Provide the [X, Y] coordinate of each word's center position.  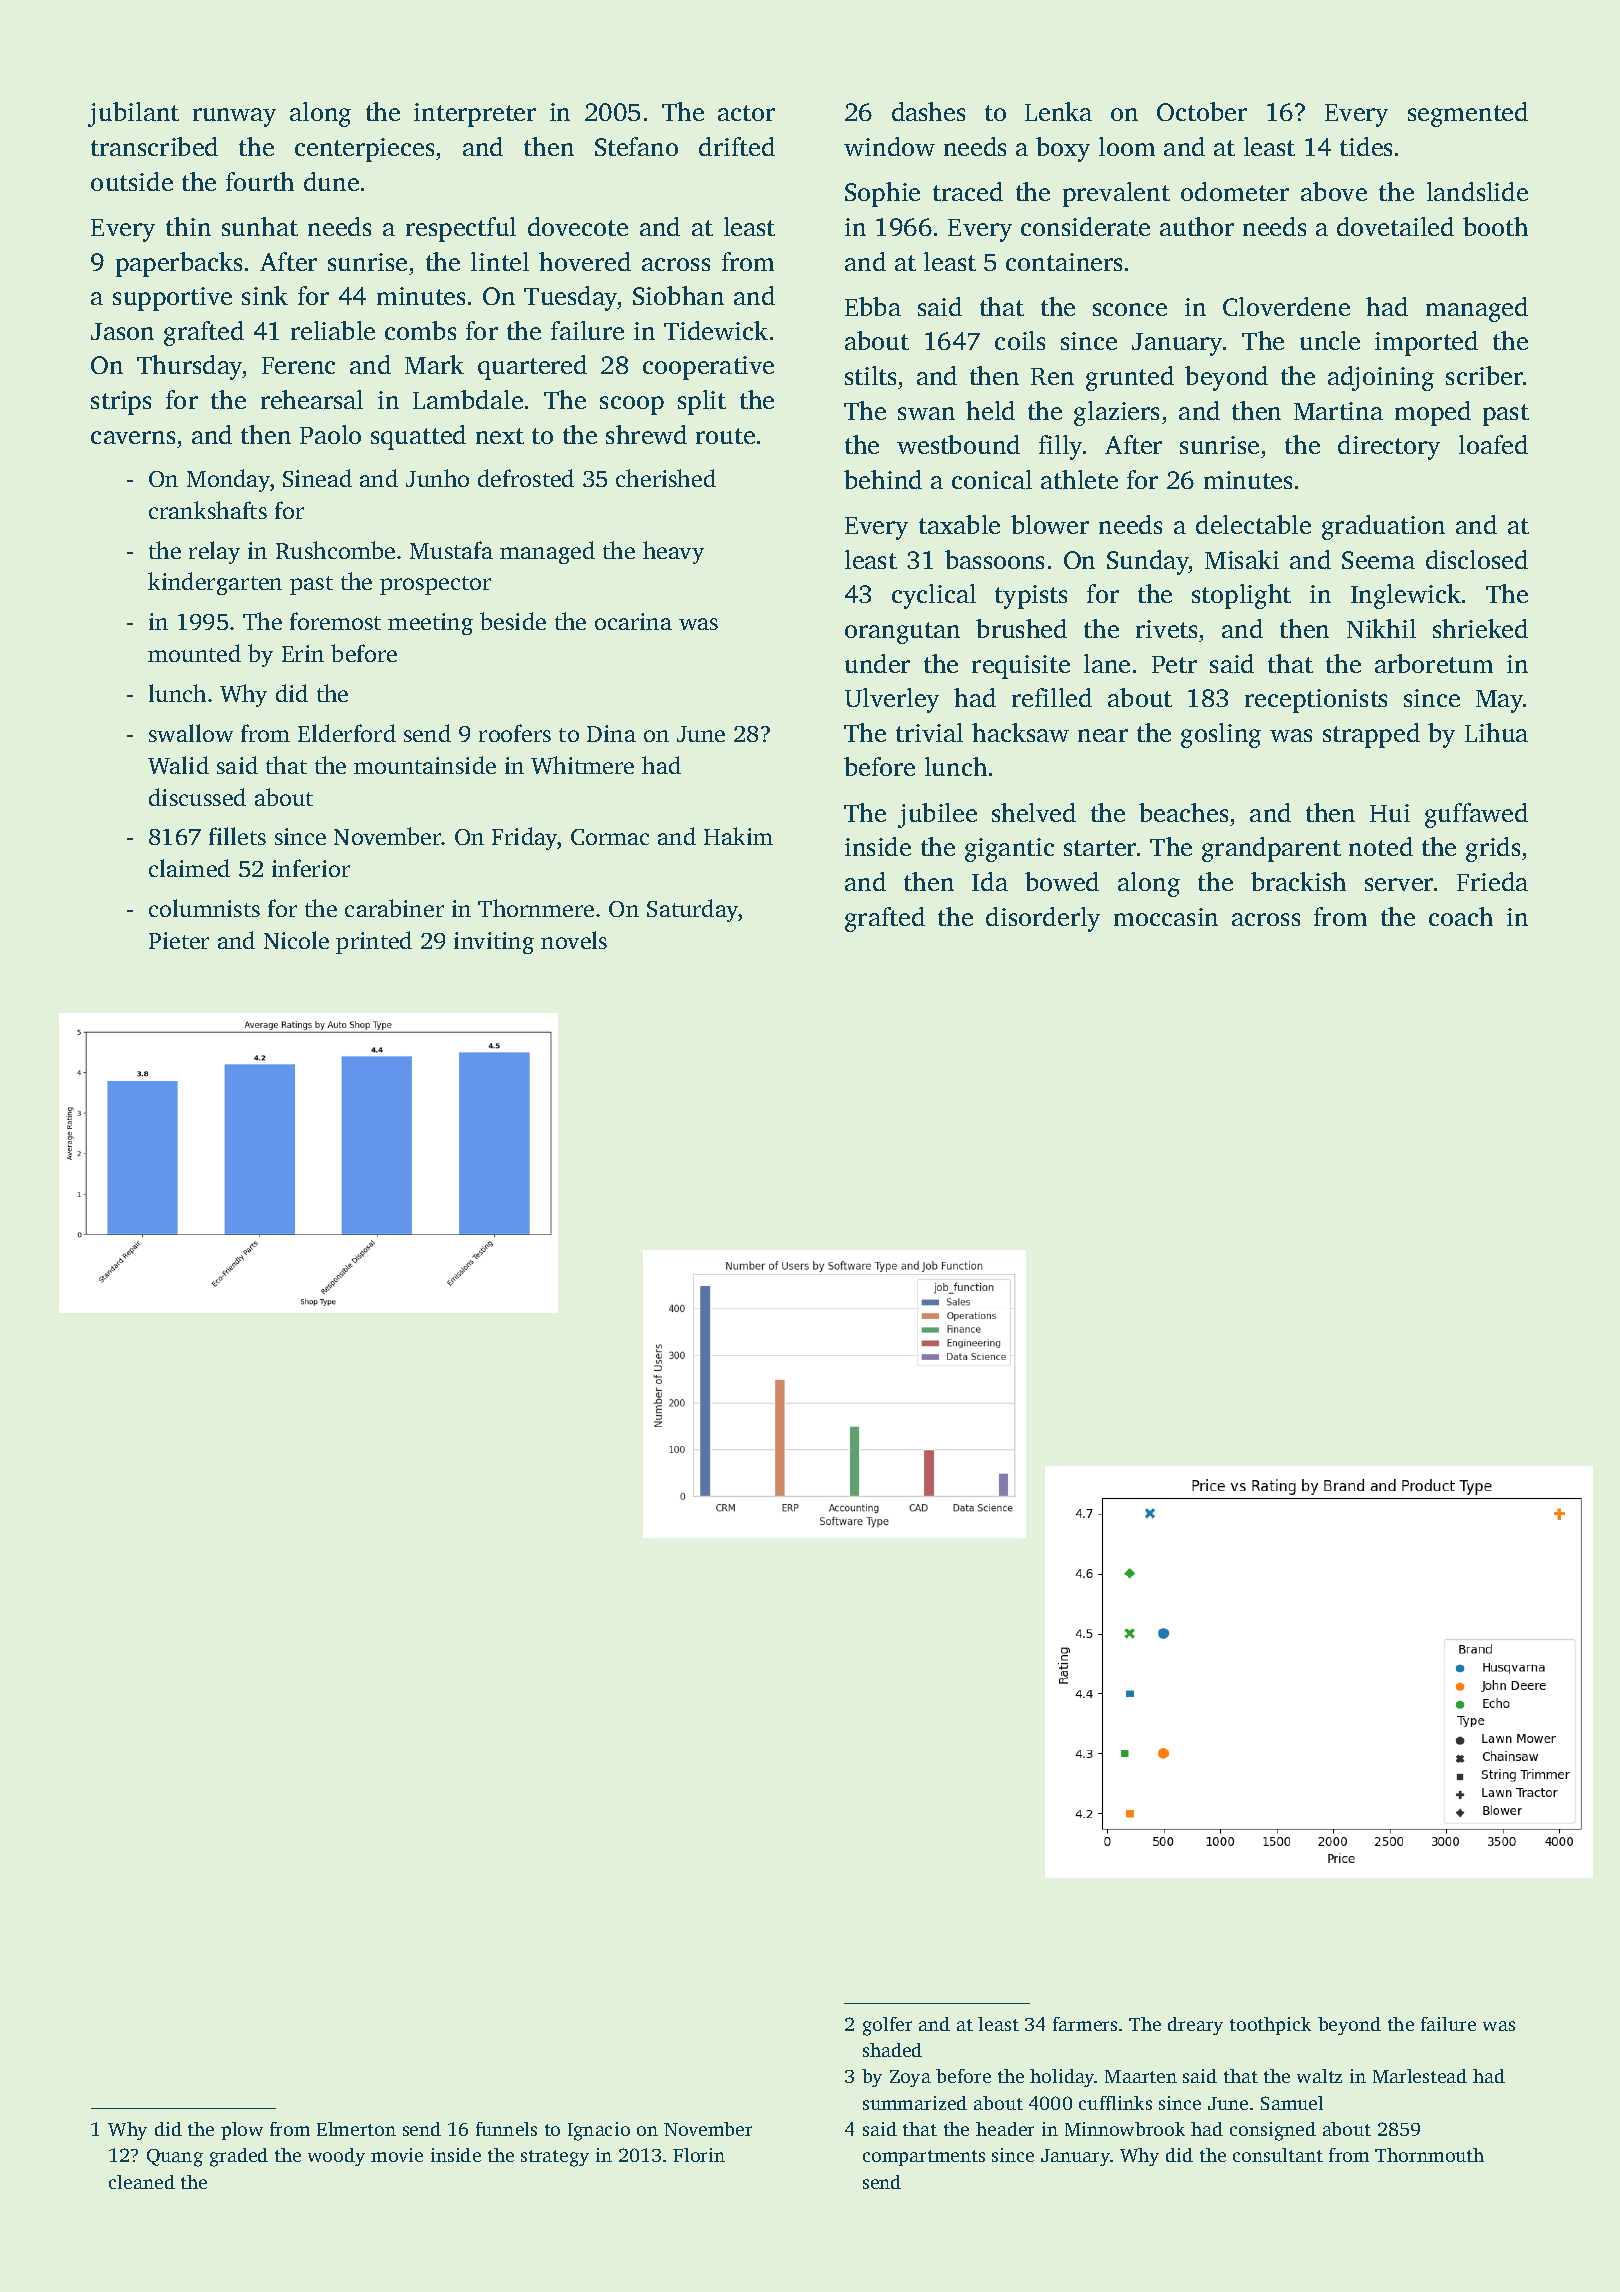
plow [242, 2131]
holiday [1062, 2078]
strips [121, 403]
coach [1461, 916]
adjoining [1381, 378]
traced [968, 191]
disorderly [1043, 919]
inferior [311, 868]
